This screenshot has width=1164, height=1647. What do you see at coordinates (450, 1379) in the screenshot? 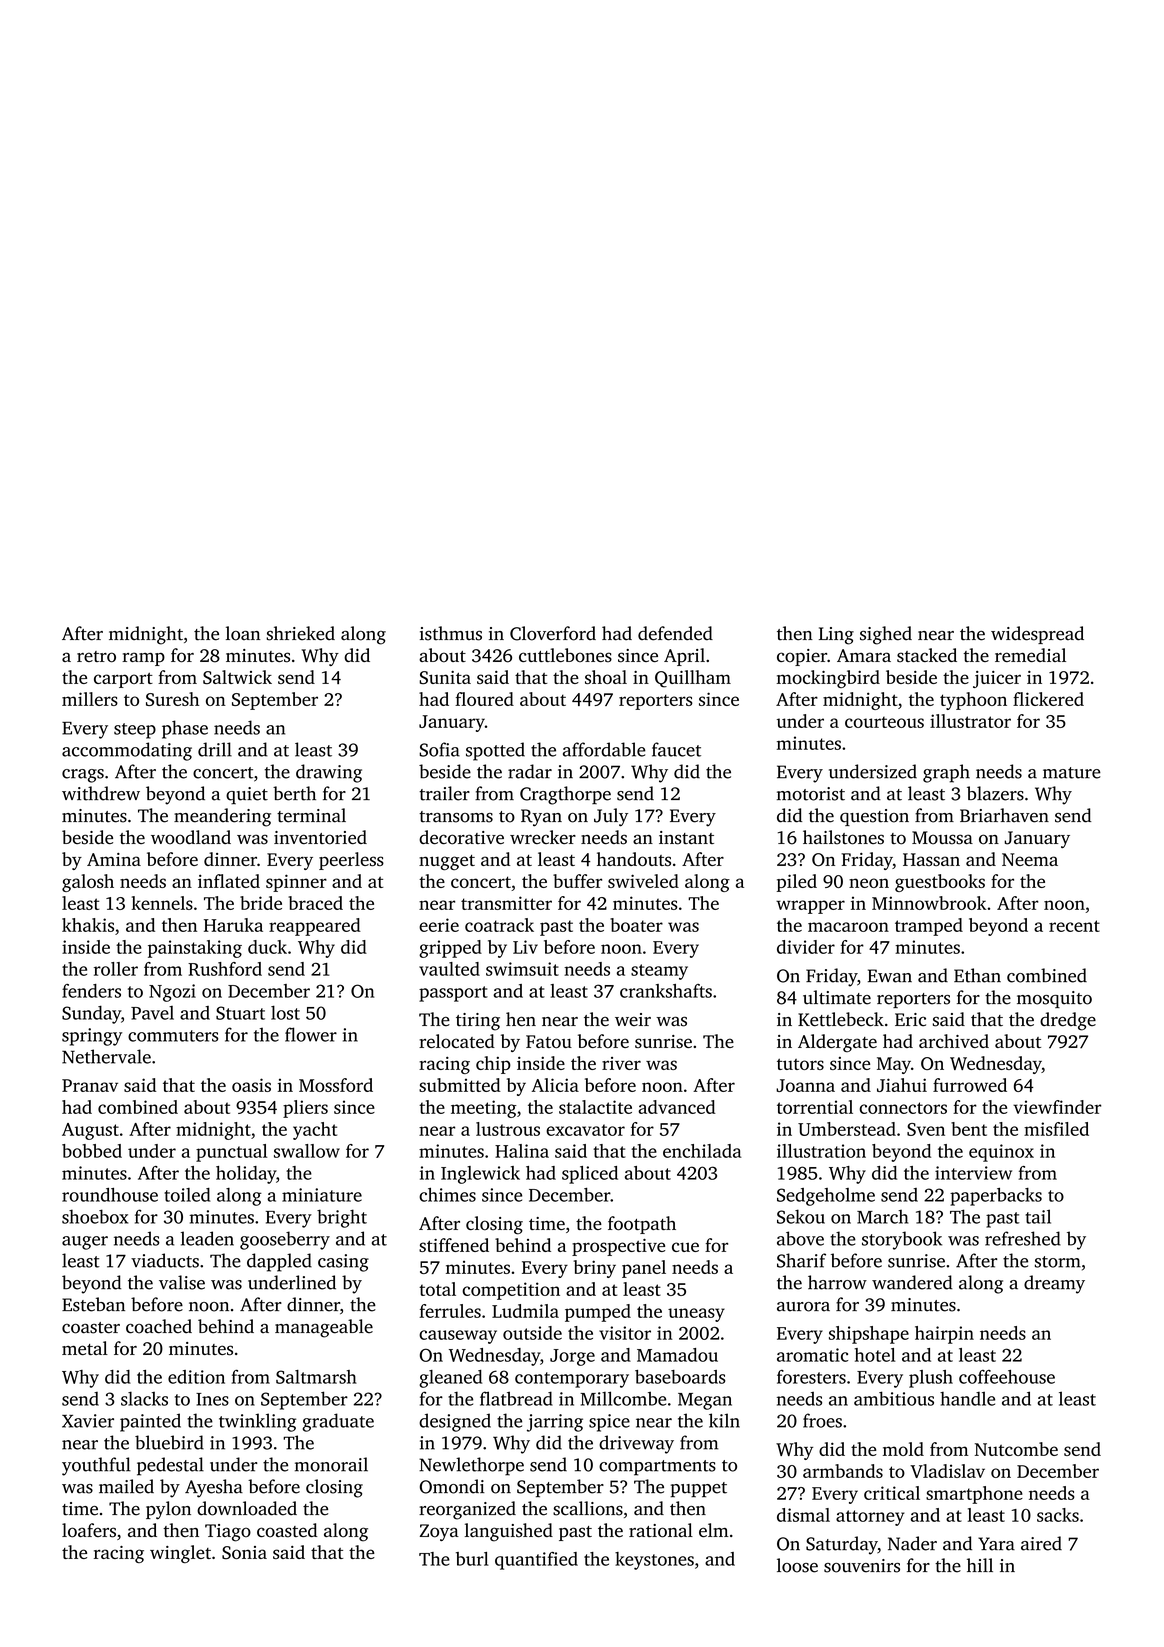
I see `gleaned` at bounding box center [450, 1379].
